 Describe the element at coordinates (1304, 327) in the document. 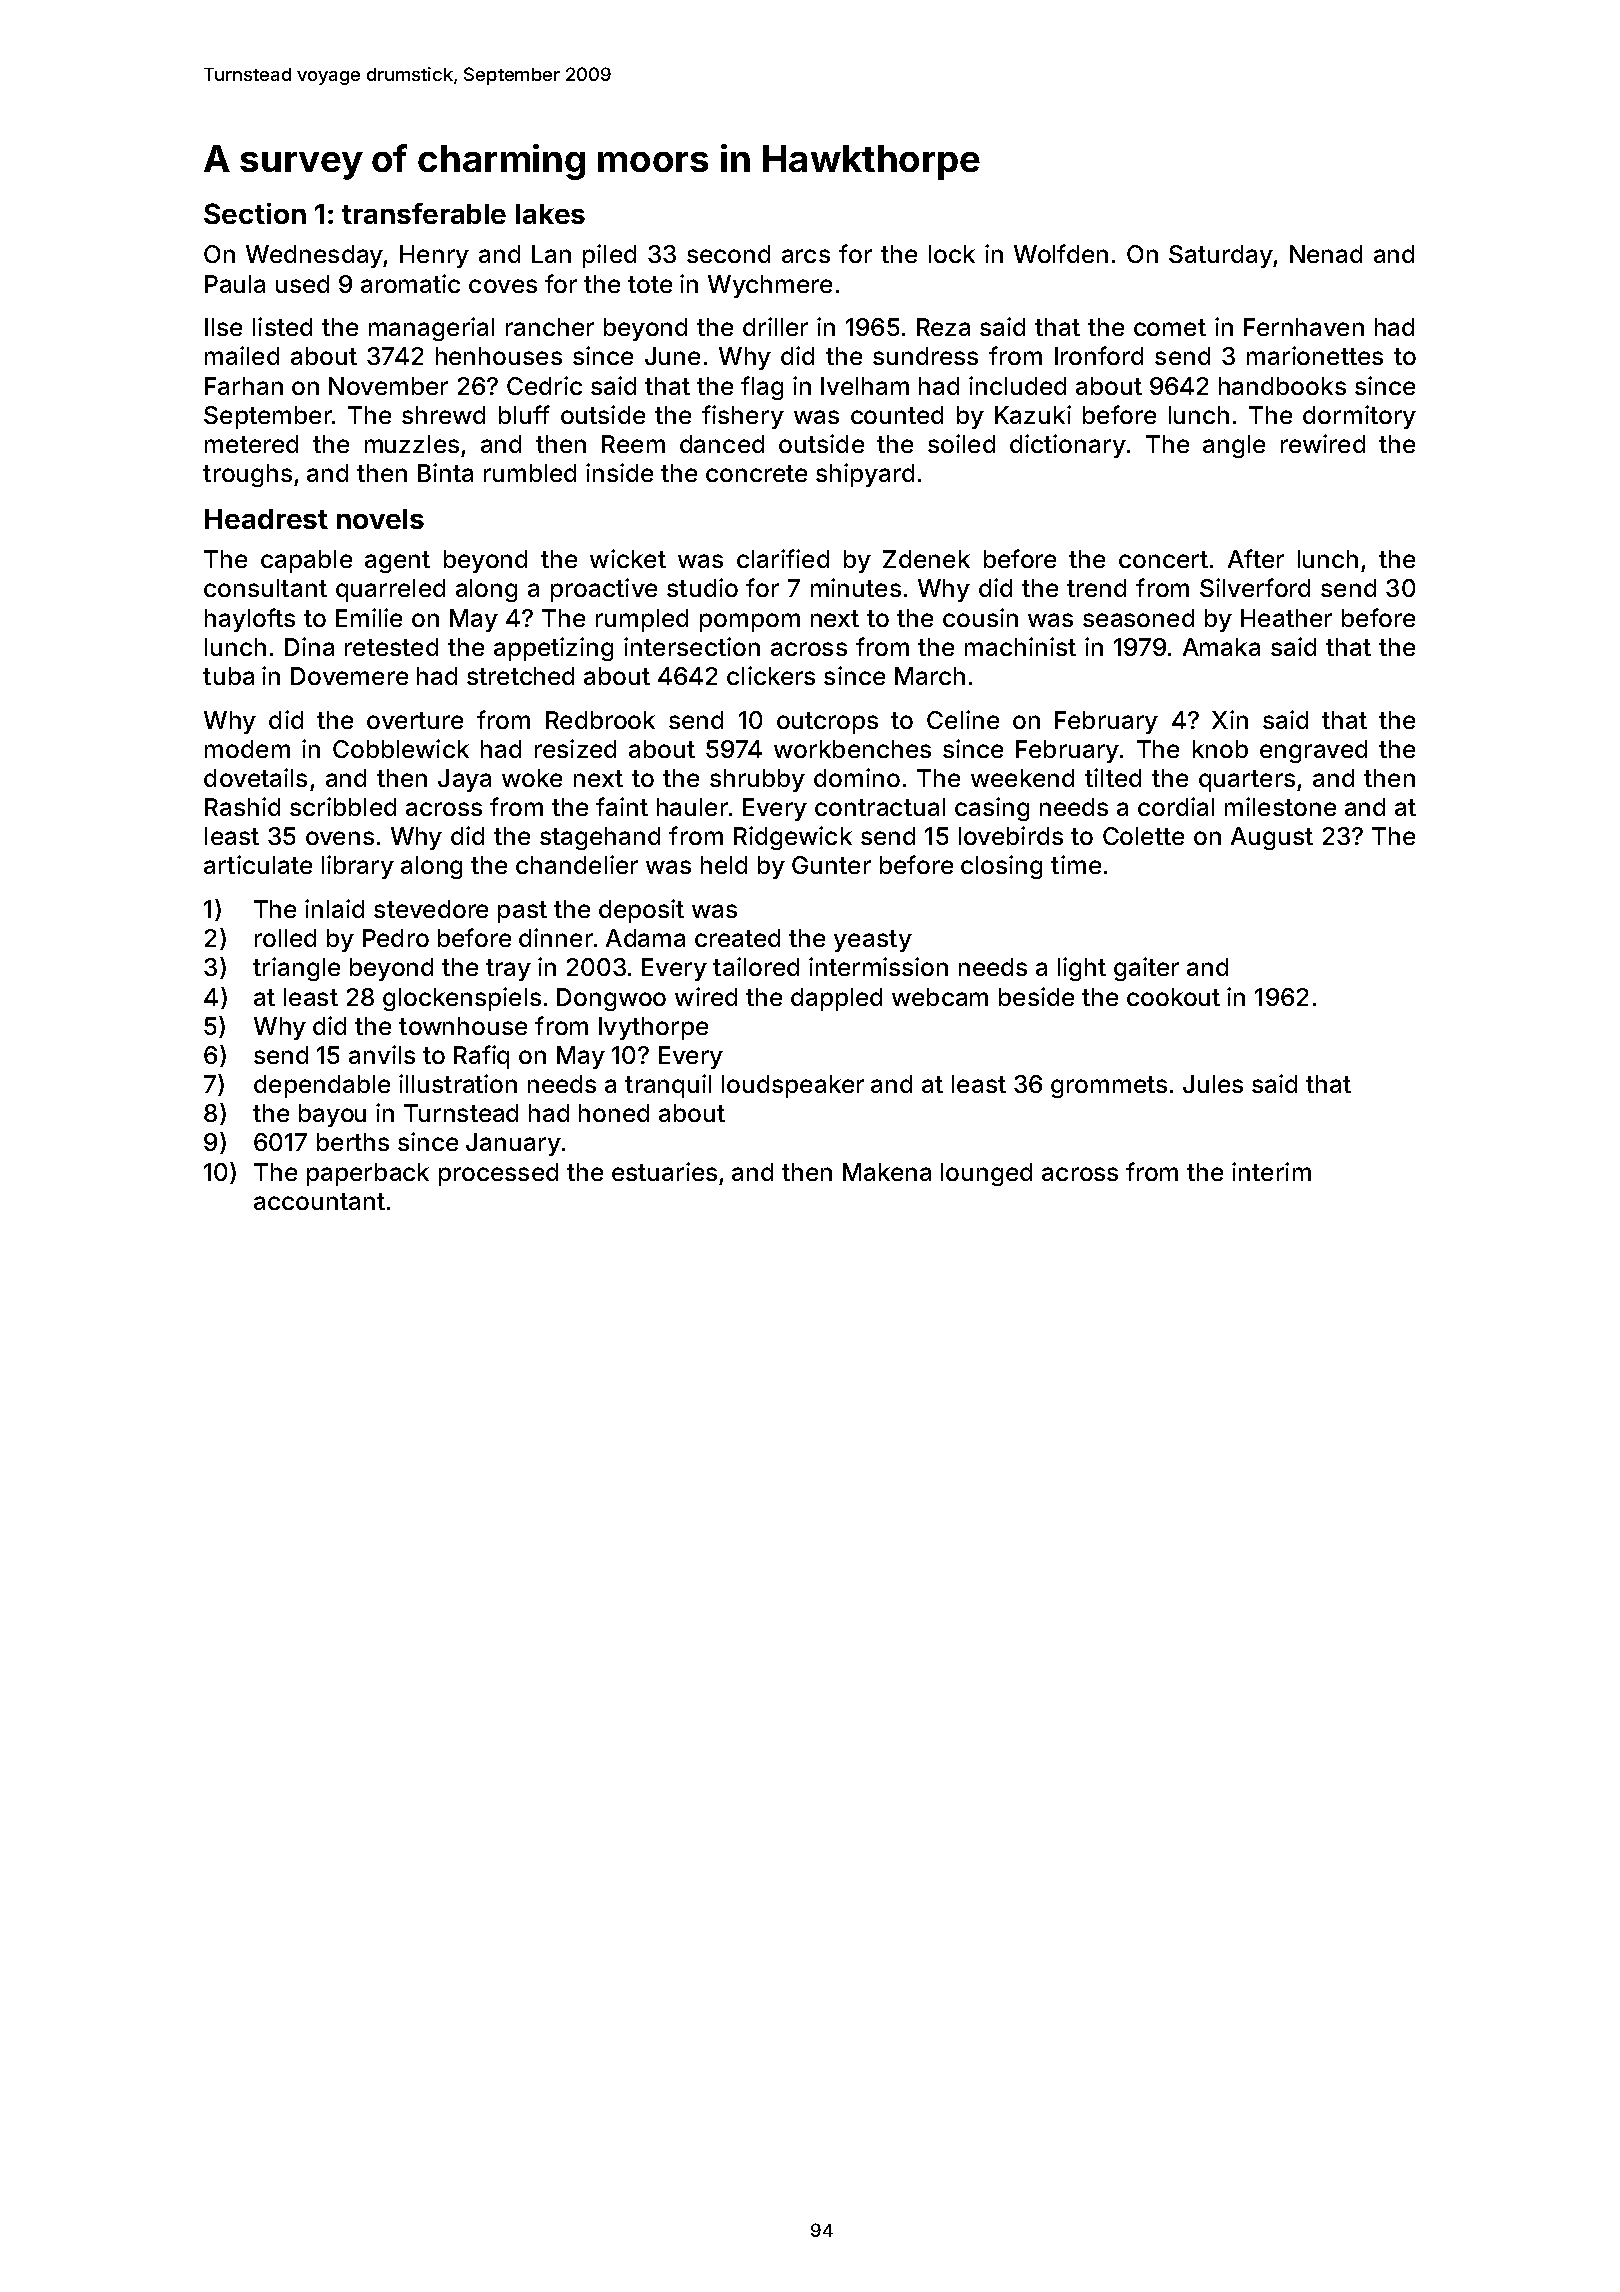

I see `Fernhaven` at that location.
